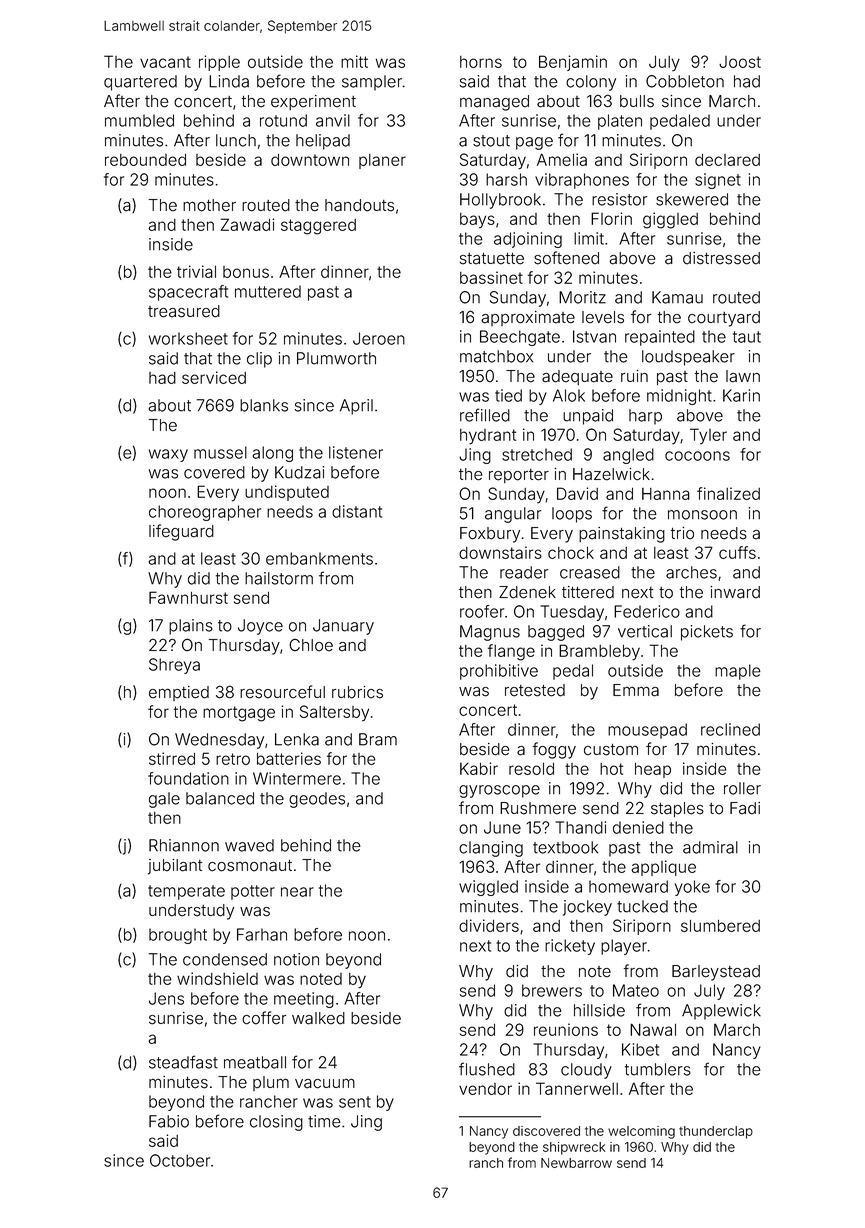 This screenshot has width=865, height=1228. I want to click on Benjamin, so click(573, 63).
